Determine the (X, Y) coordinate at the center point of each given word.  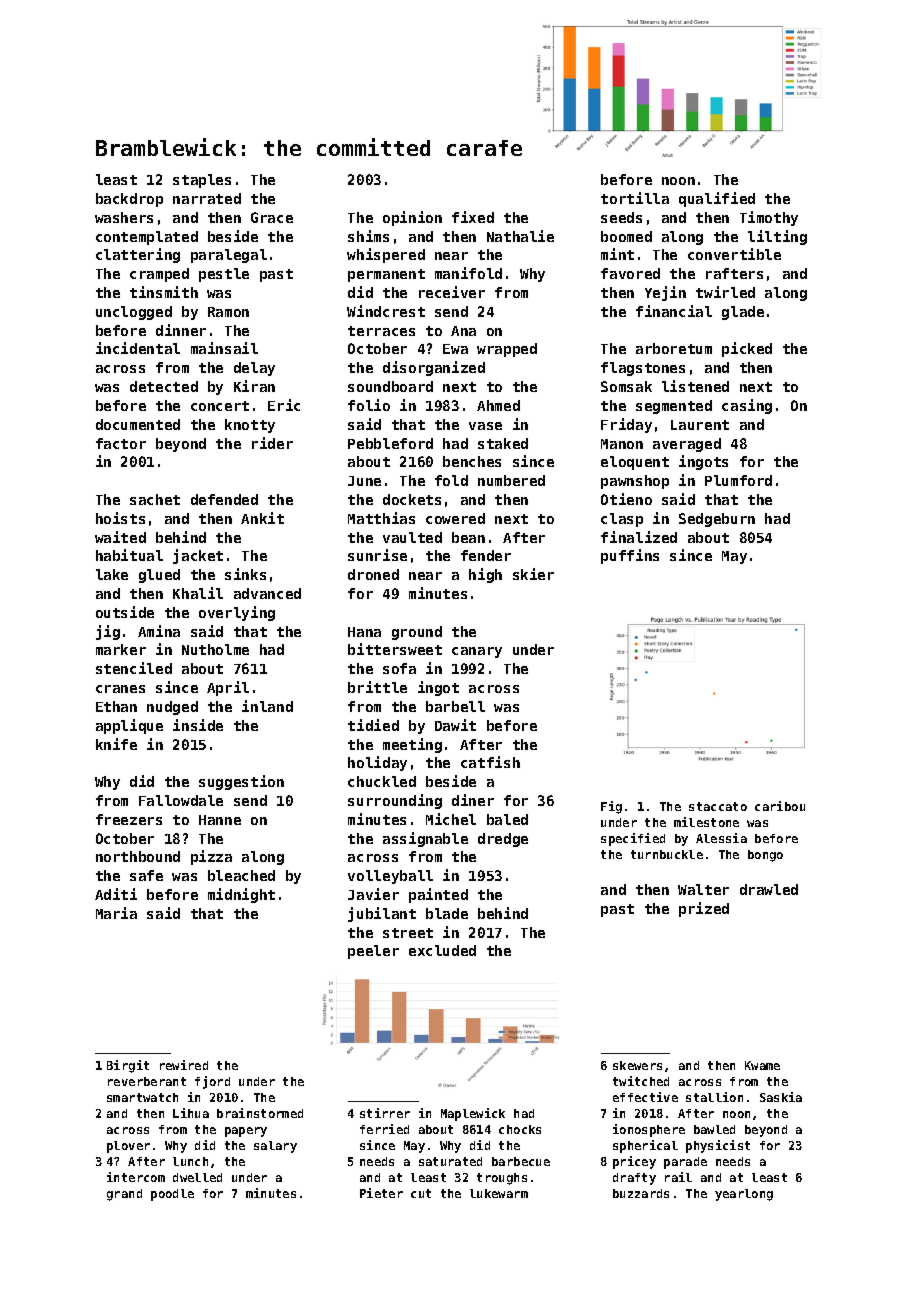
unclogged (134, 313)
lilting (777, 237)
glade (743, 313)
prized (704, 909)
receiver (452, 292)
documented (138, 424)
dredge (503, 840)
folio (369, 405)
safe (146, 875)
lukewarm (499, 1193)
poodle (172, 1195)
